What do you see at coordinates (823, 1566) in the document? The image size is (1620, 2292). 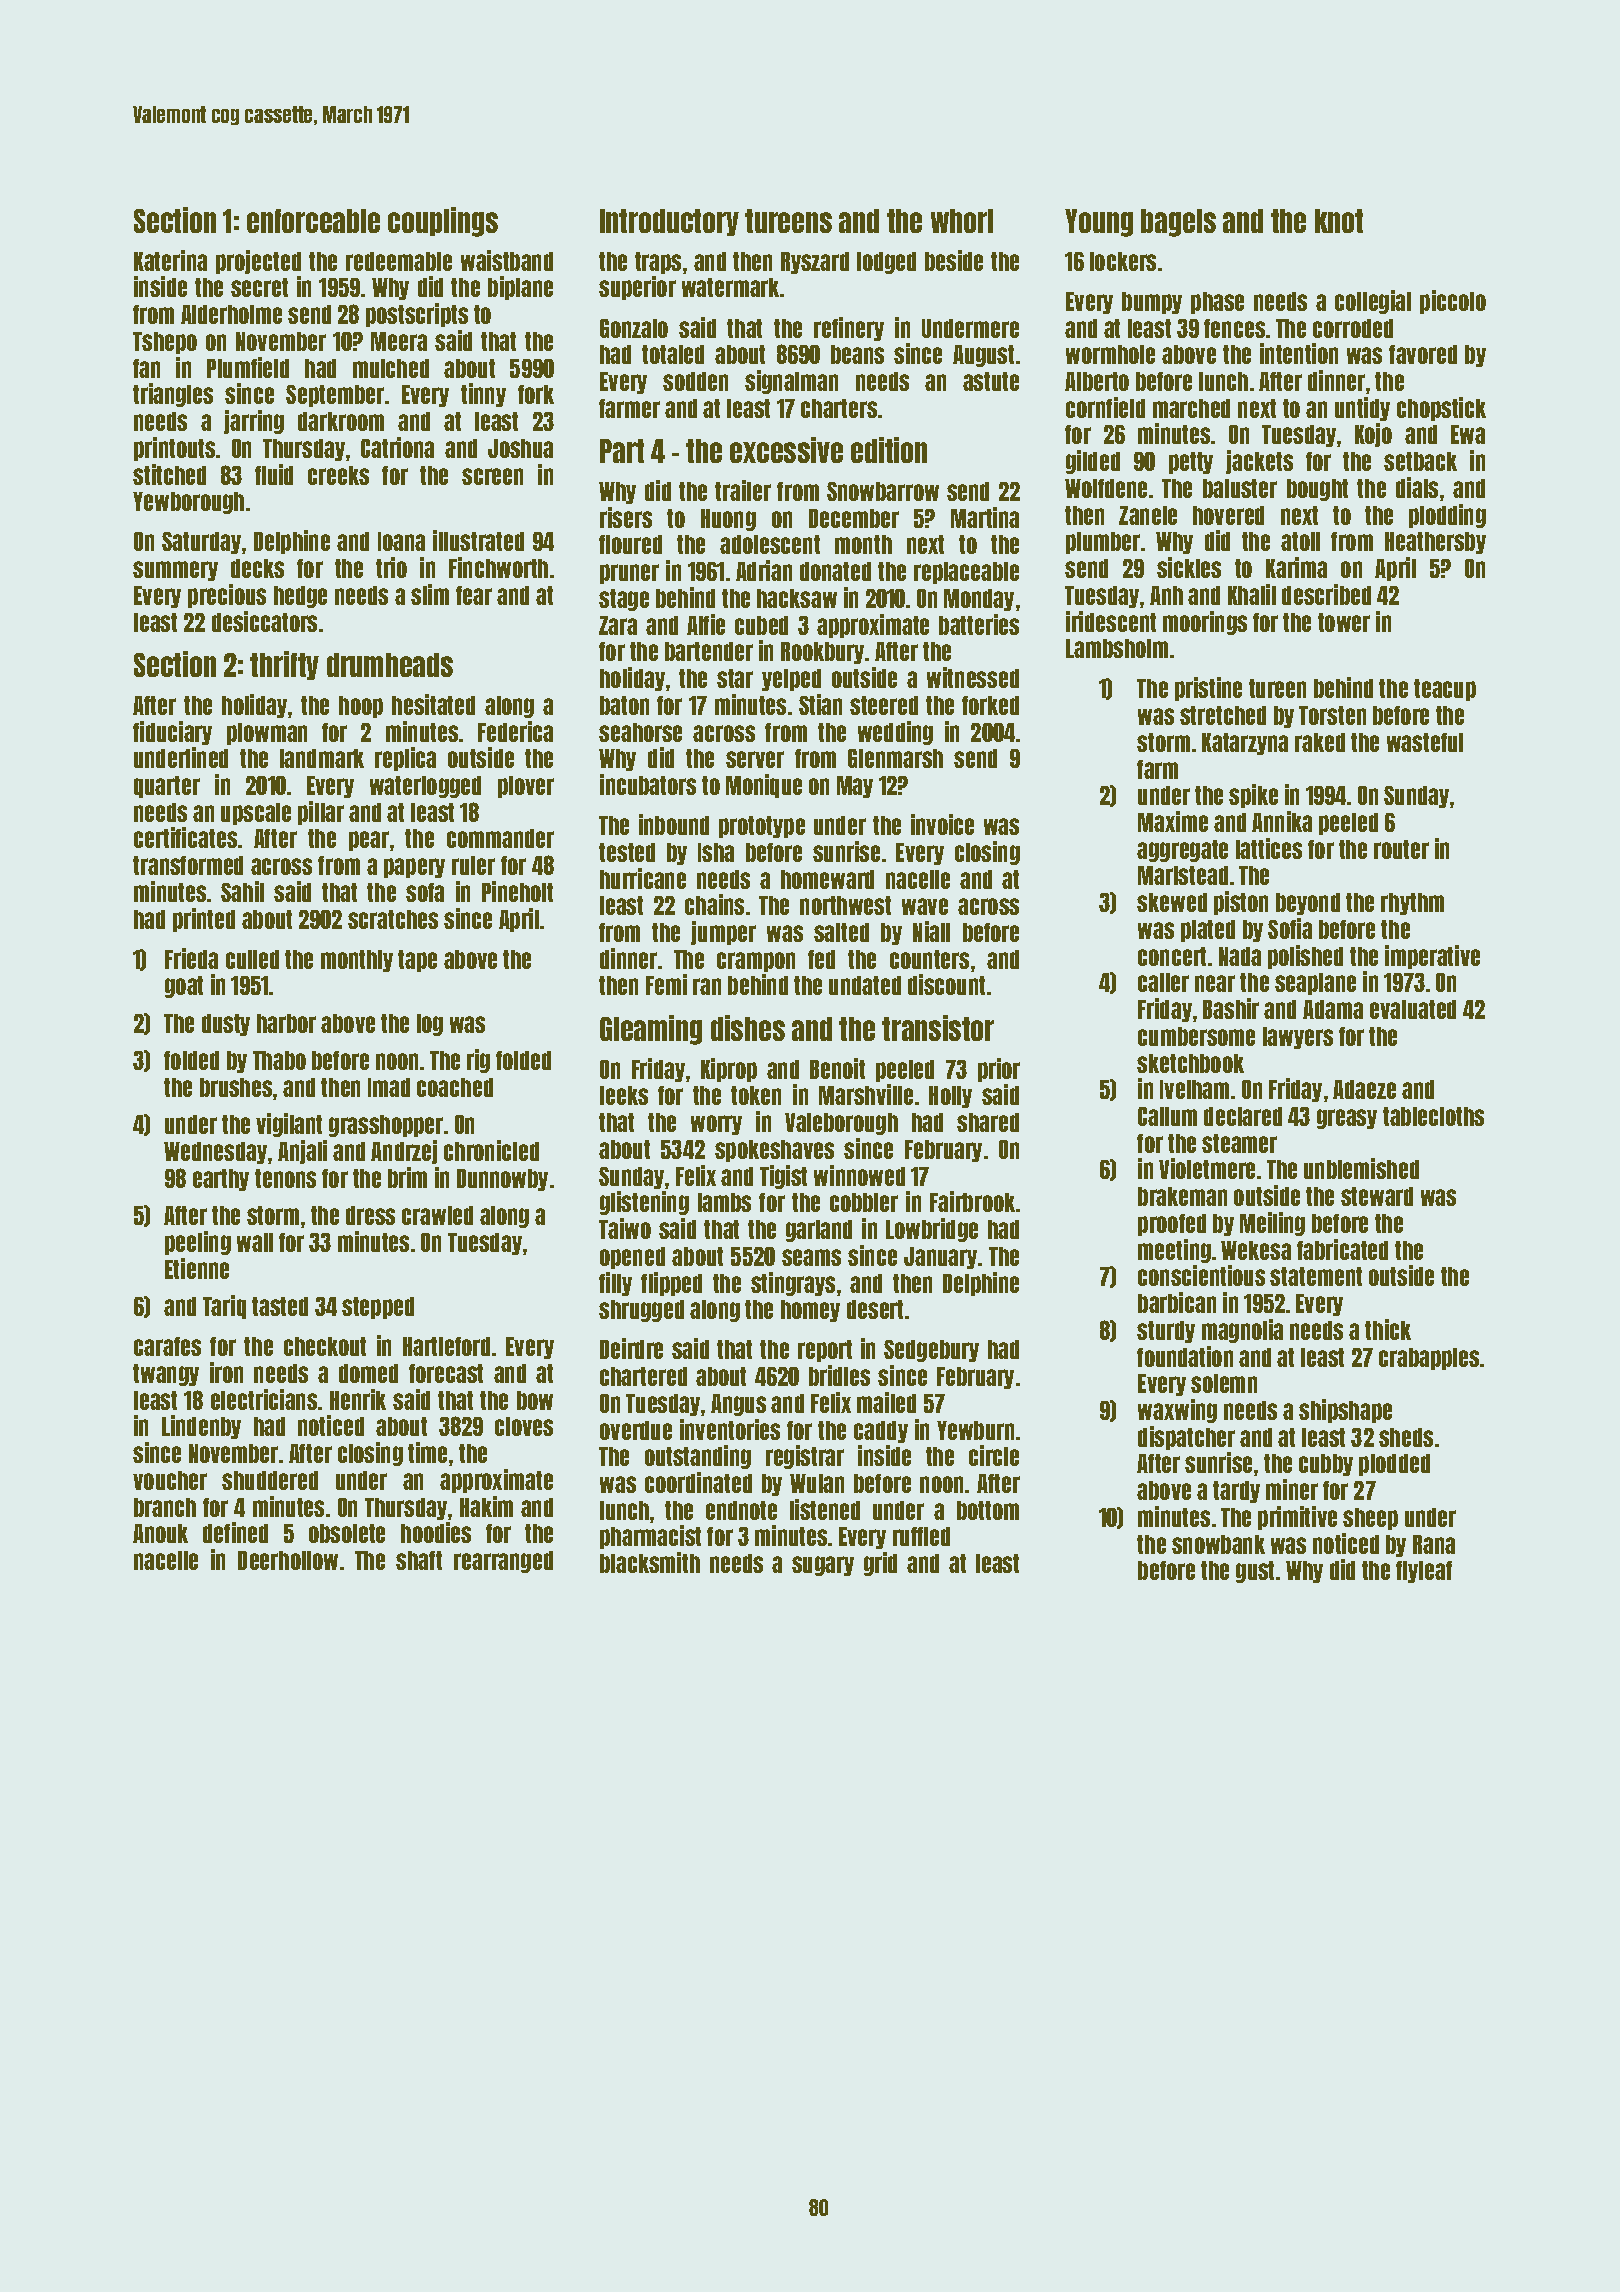 I see `sugary` at bounding box center [823, 1566].
